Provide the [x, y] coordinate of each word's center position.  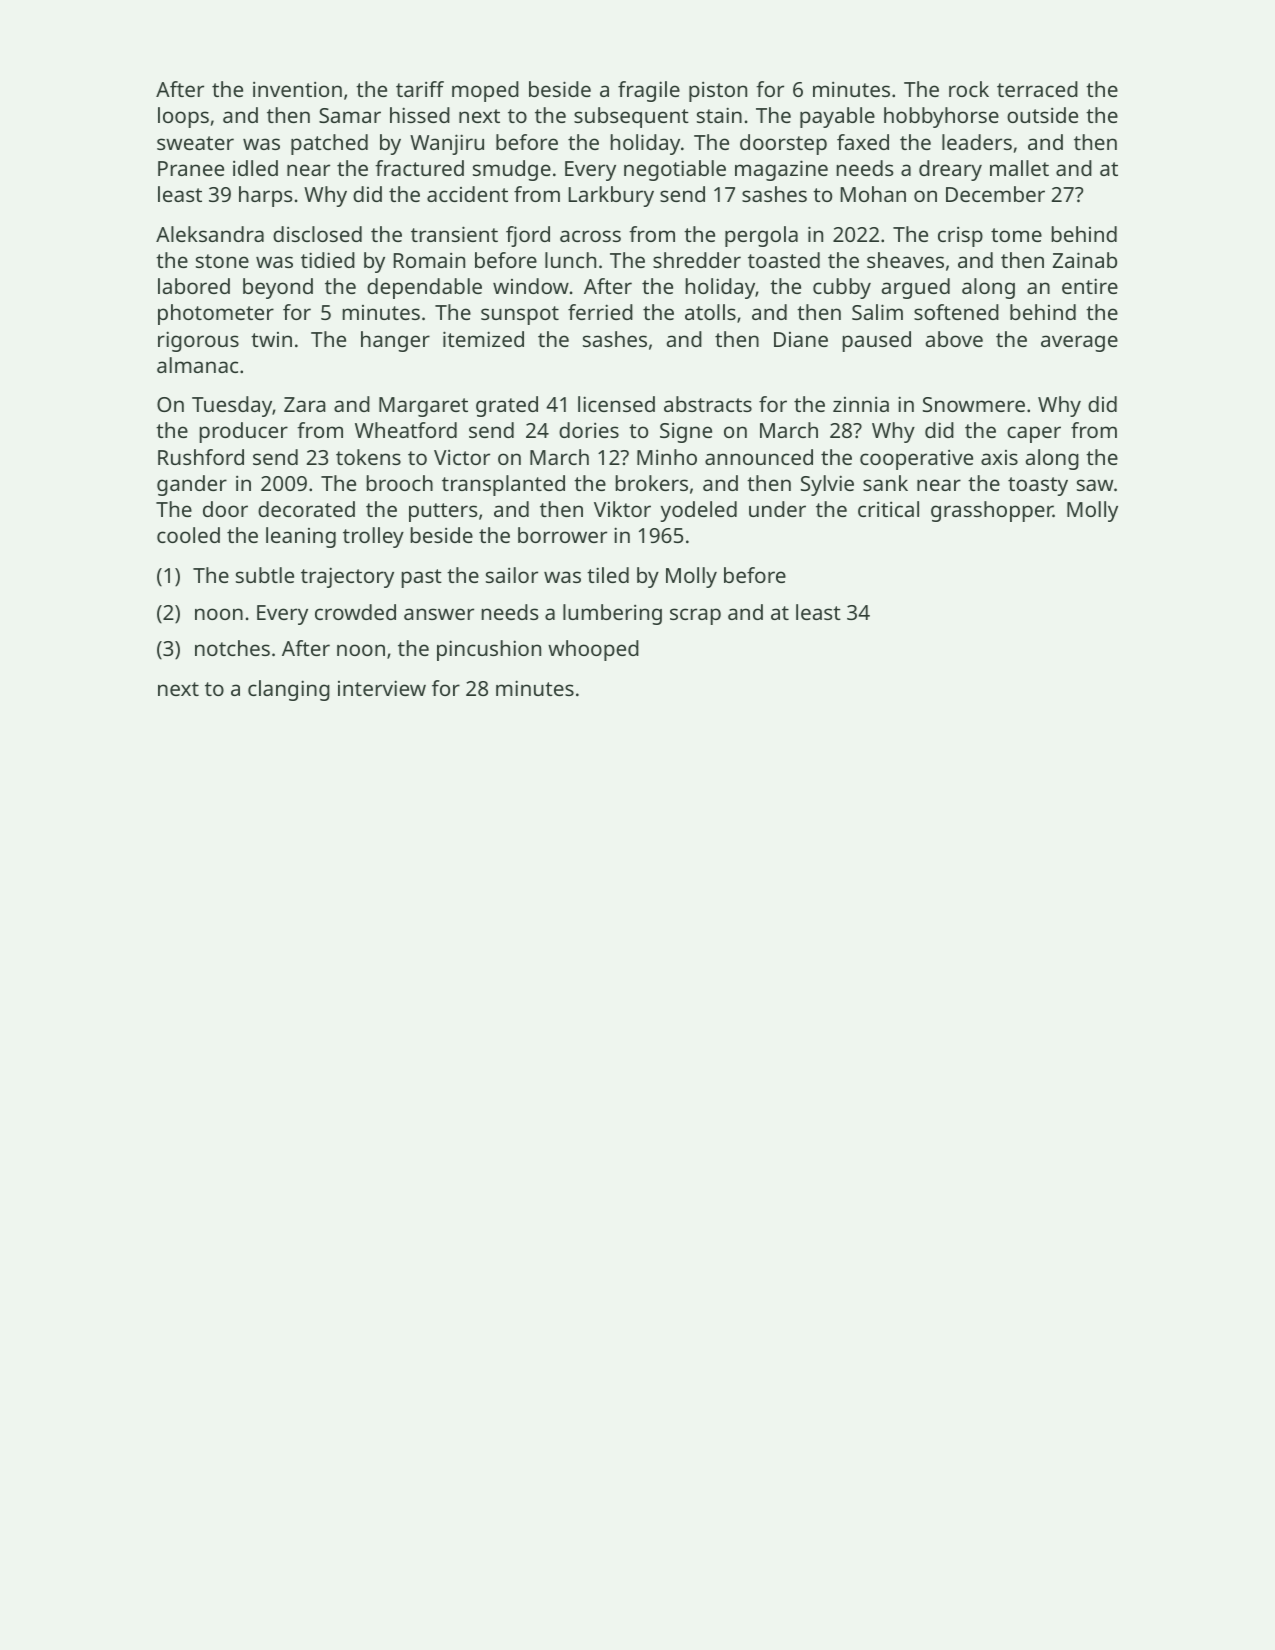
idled [255, 168]
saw [1095, 485]
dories [589, 430]
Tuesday [232, 406]
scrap [695, 616]
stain [719, 115]
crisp [960, 236]
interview [382, 688]
